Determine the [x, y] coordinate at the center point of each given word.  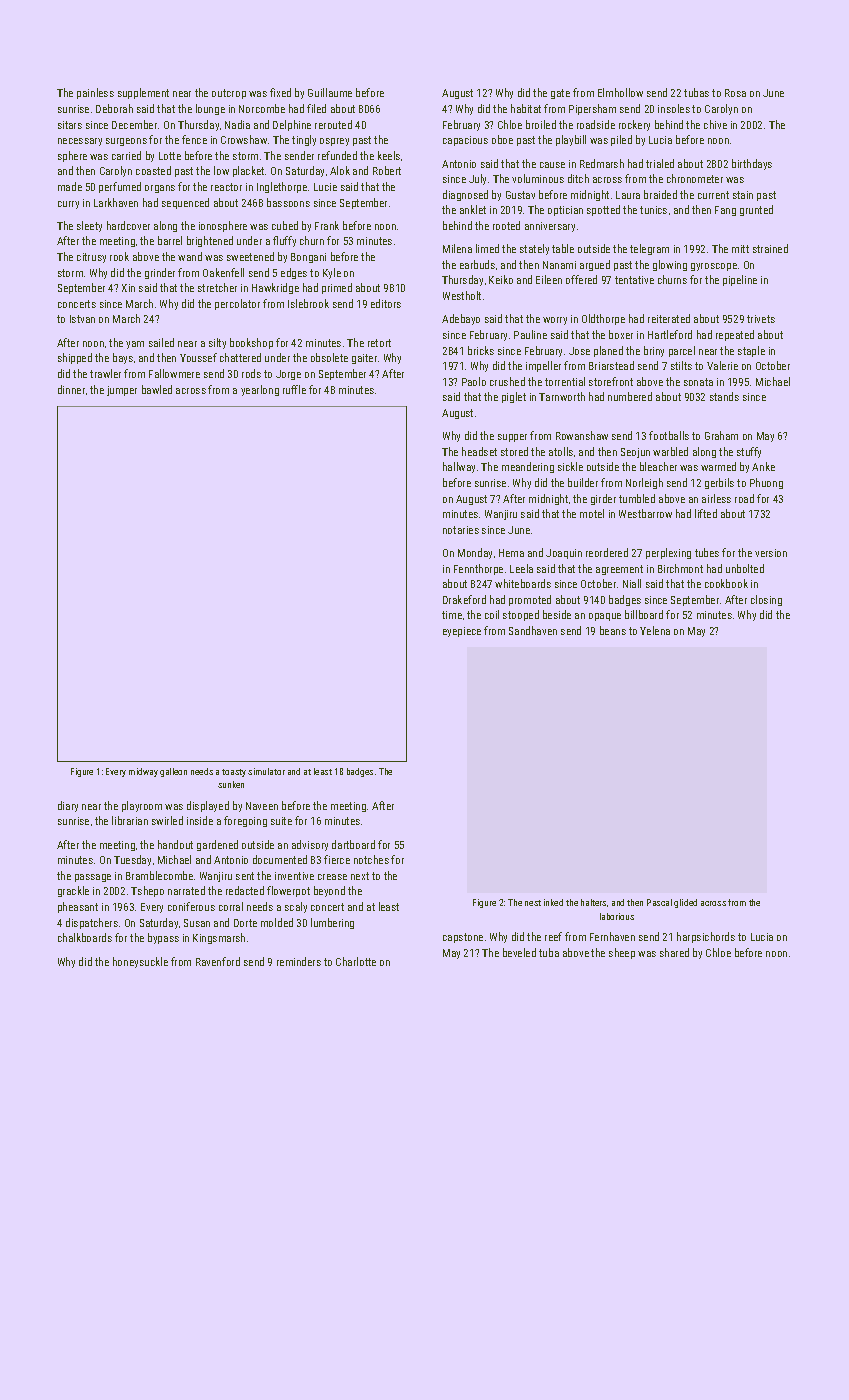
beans [613, 630]
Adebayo [461, 319]
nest [533, 903]
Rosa [735, 93]
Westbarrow [645, 513]
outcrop [229, 94]
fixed [280, 92]
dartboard [353, 844]
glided [685, 903]
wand [190, 256]
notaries [461, 530]
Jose [579, 351]
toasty [234, 773]
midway [143, 772]
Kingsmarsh [219, 938]
